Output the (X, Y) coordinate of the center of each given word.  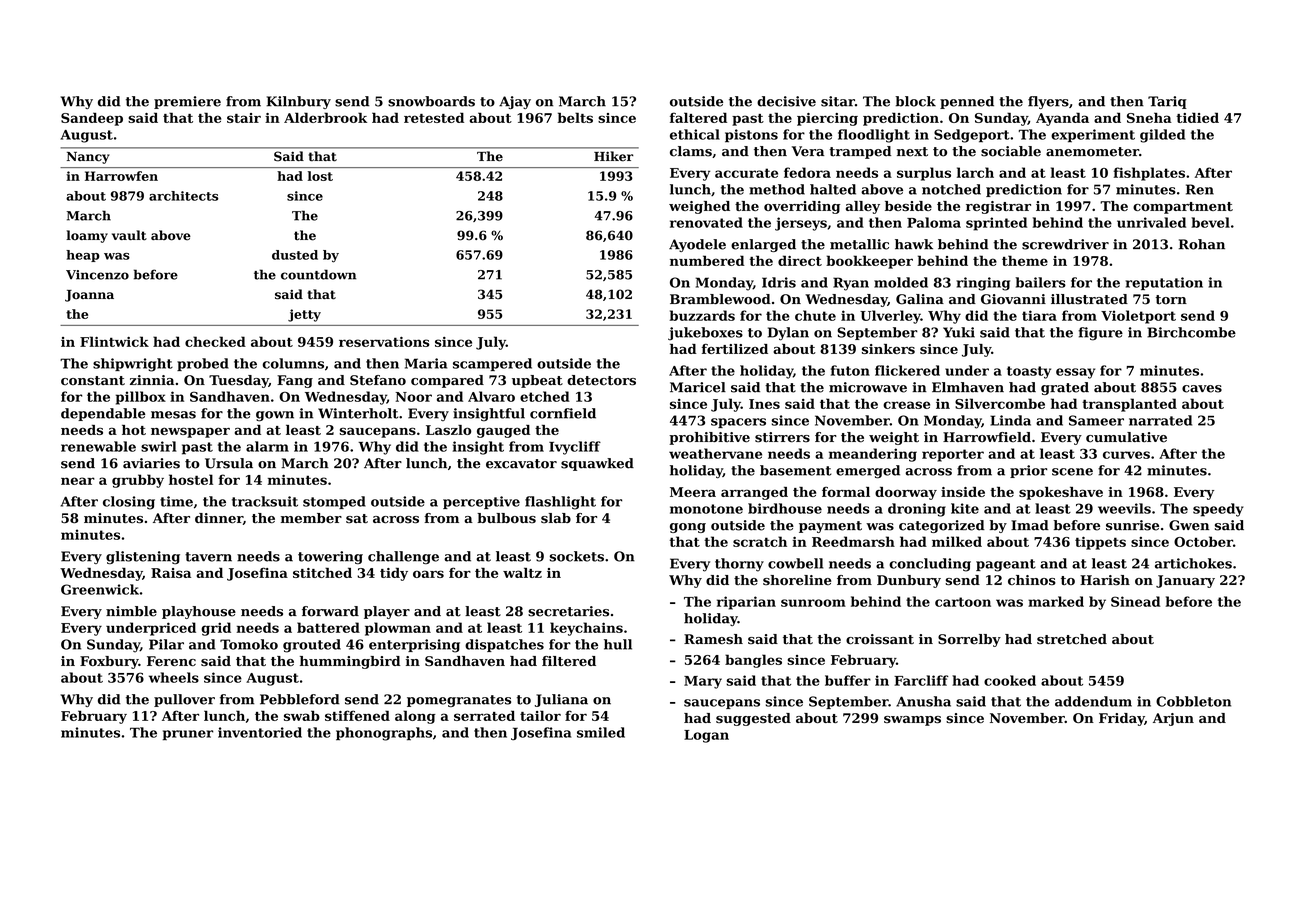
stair (244, 118)
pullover (184, 700)
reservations (384, 342)
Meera (693, 492)
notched (951, 189)
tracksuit (265, 501)
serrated (484, 715)
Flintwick (114, 341)
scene (1072, 472)
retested (434, 117)
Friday (1122, 719)
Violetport (1138, 317)
